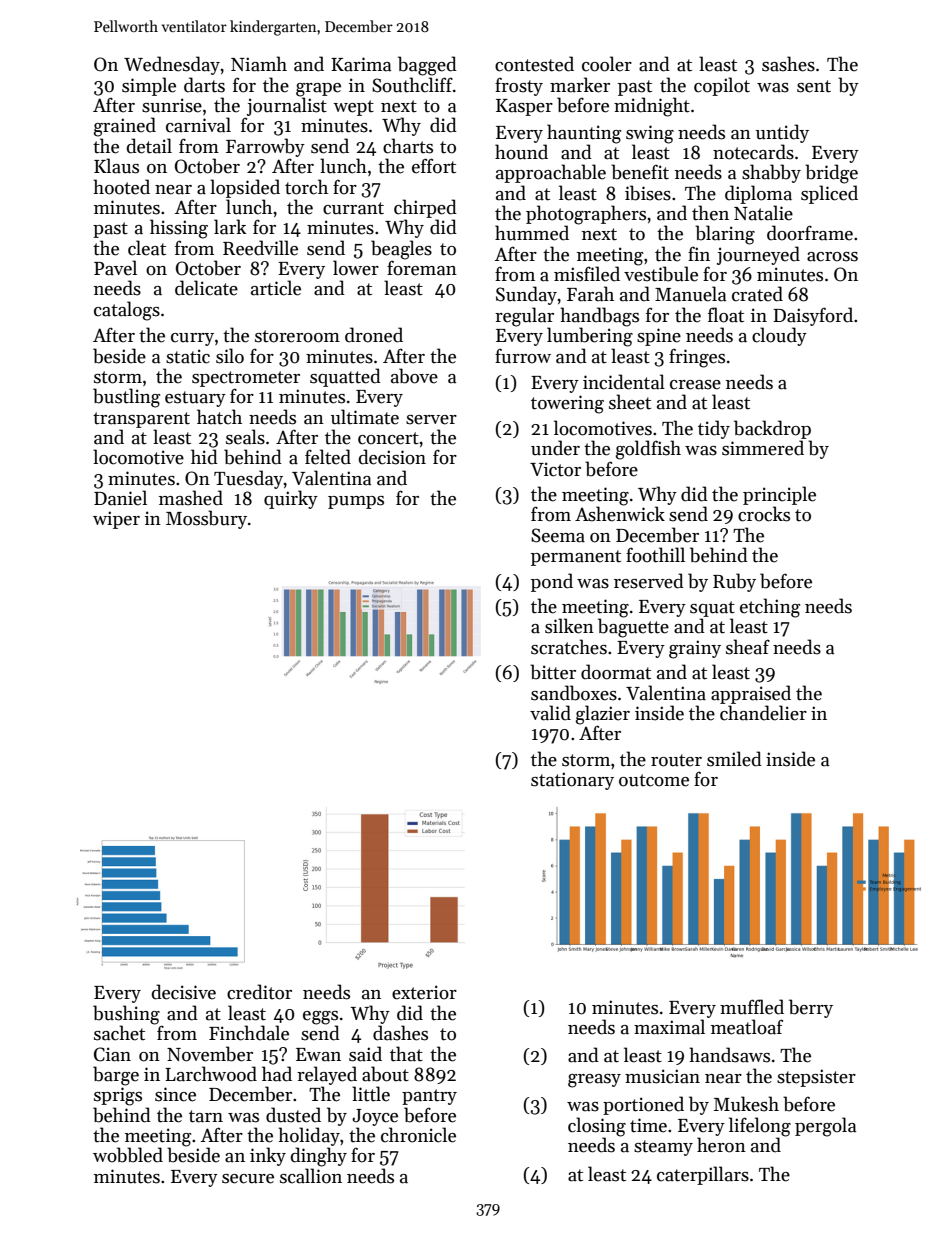 This screenshot has height=1233, width=952. What do you see at coordinates (204, 457) in the screenshot?
I see `hid` at bounding box center [204, 457].
